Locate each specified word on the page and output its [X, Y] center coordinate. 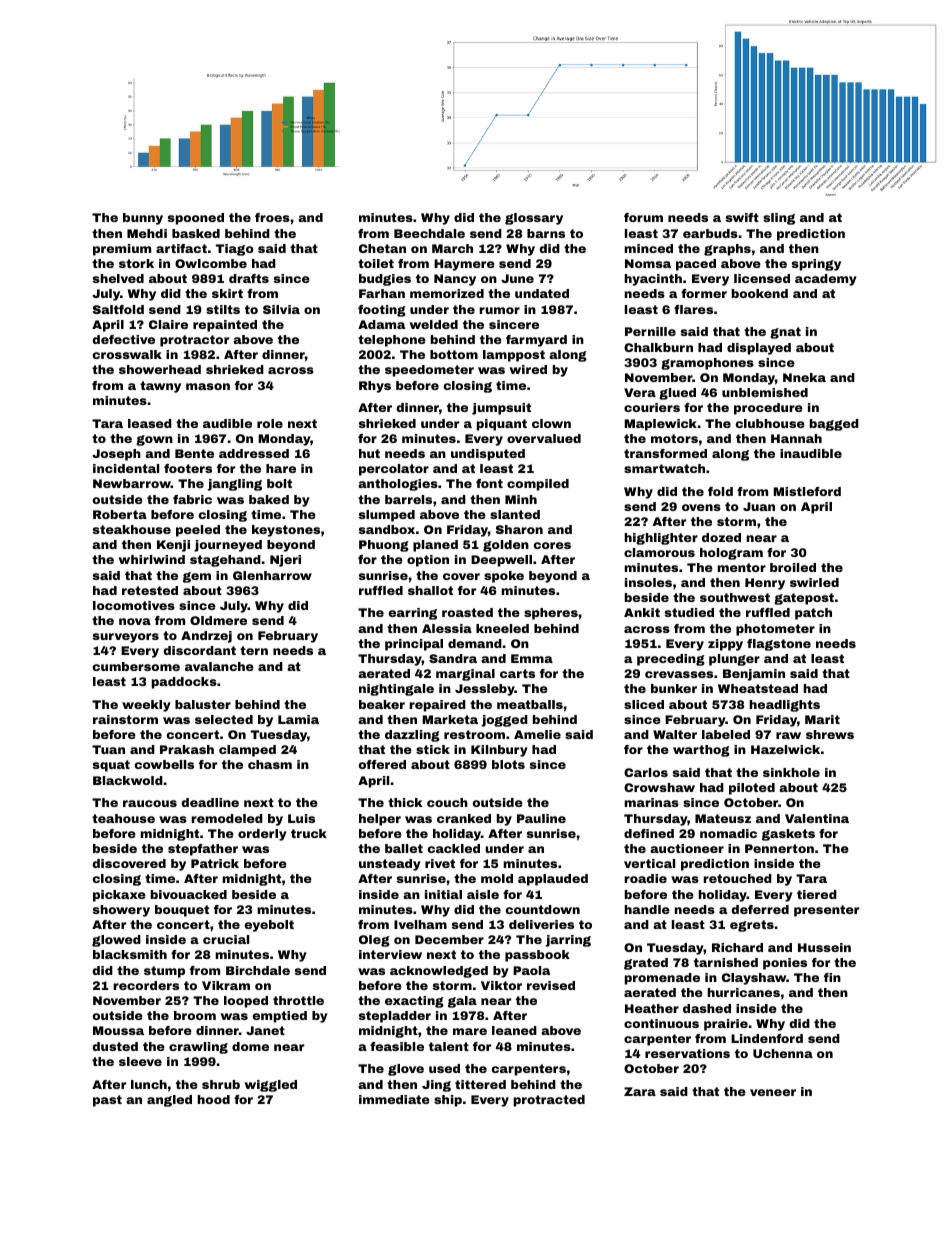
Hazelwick [785, 749]
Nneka [804, 377]
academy [826, 280]
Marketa [450, 719]
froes [272, 217]
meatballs [530, 704]
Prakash [187, 749]
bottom [454, 354]
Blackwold [128, 780]
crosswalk [127, 354]
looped [246, 1002]
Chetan [382, 248]
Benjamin [754, 675]
